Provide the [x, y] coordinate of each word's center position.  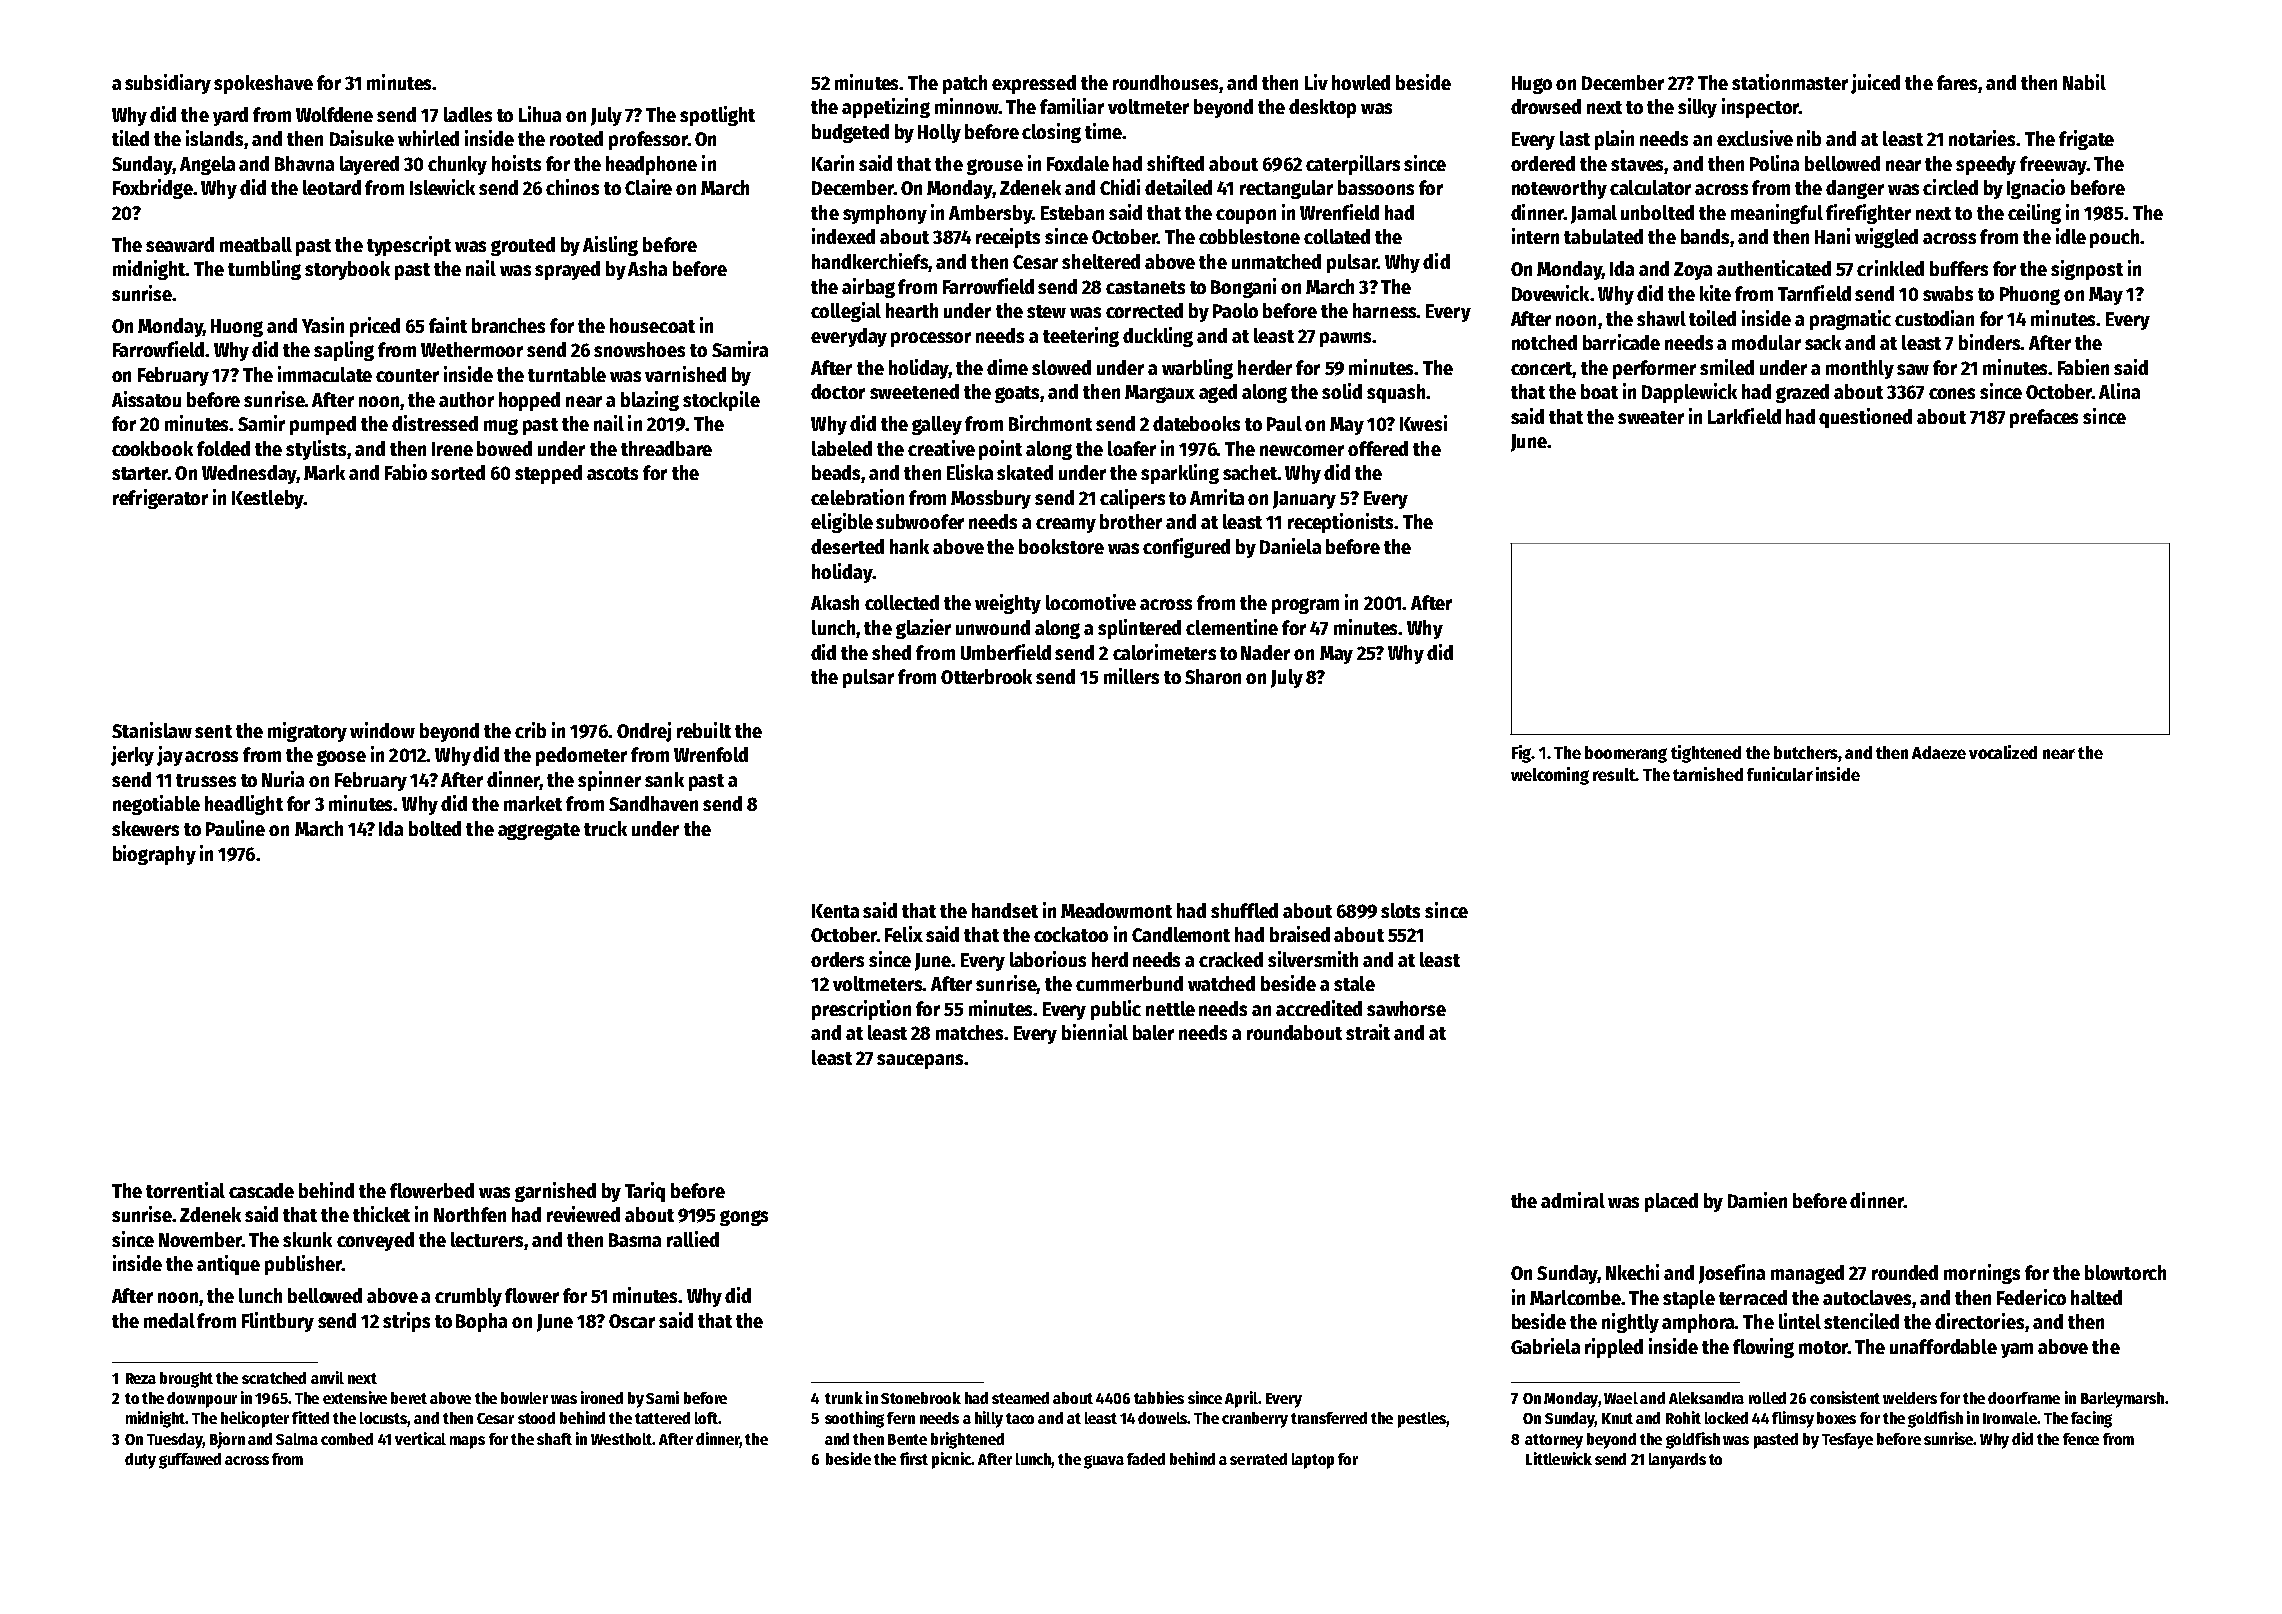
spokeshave [263, 84]
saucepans [920, 1061]
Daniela [1290, 546]
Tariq [645, 1192]
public [1116, 1010]
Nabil [2084, 82]
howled [1361, 82]
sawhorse [1406, 1008]
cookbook [152, 448]
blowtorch [2125, 1272]
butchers [1806, 752]
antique [228, 1265]
